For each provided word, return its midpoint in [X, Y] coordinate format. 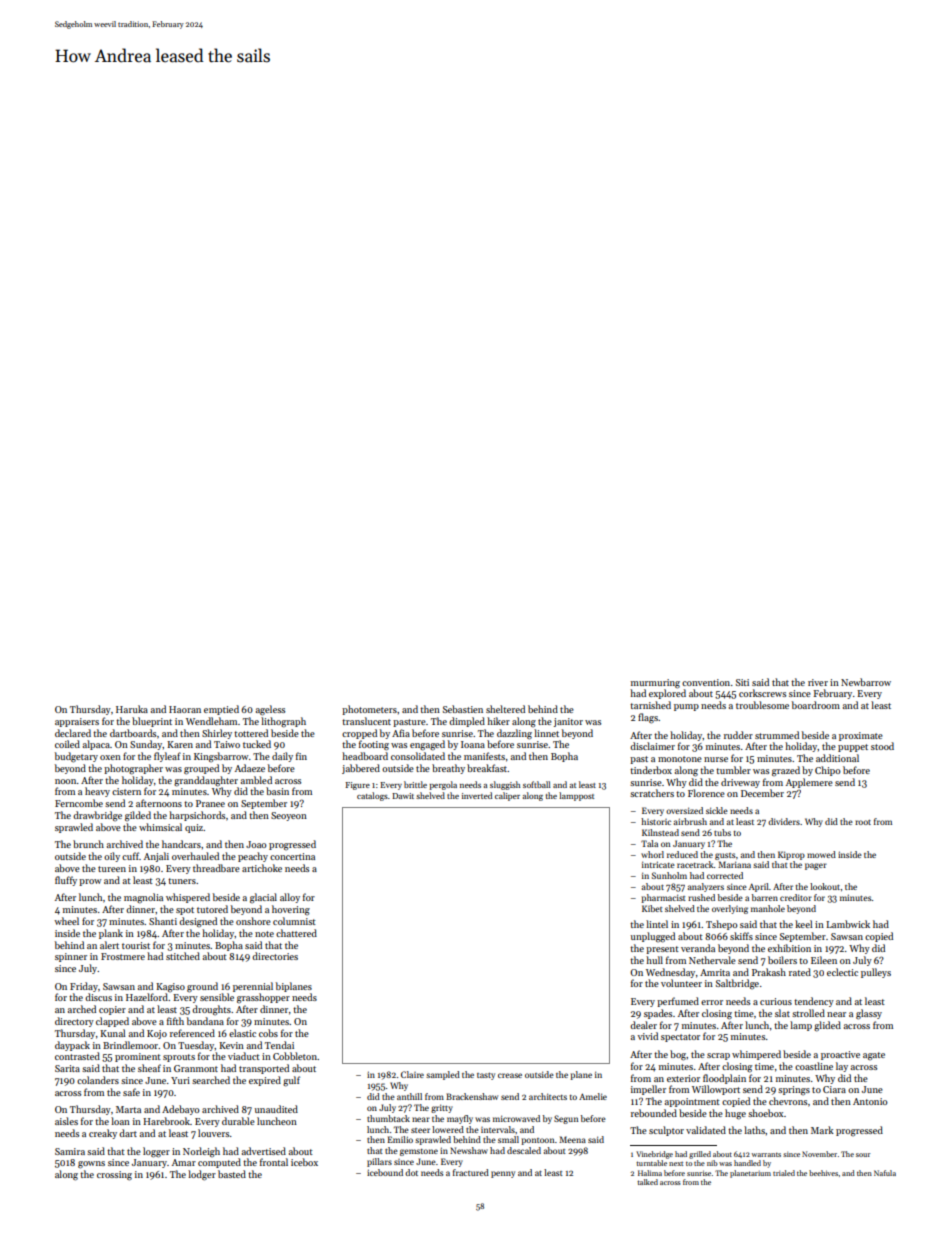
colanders [98, 1080]
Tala [649, 843]
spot [185, 911]
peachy [253, 857]
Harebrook [166, 1121]
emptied [221, 710]
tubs [722, 832]
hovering [291, 910]
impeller [648, 1090]
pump [686, 707]
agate [874, 1056]
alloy [290, 898]
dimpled [467, 722]
